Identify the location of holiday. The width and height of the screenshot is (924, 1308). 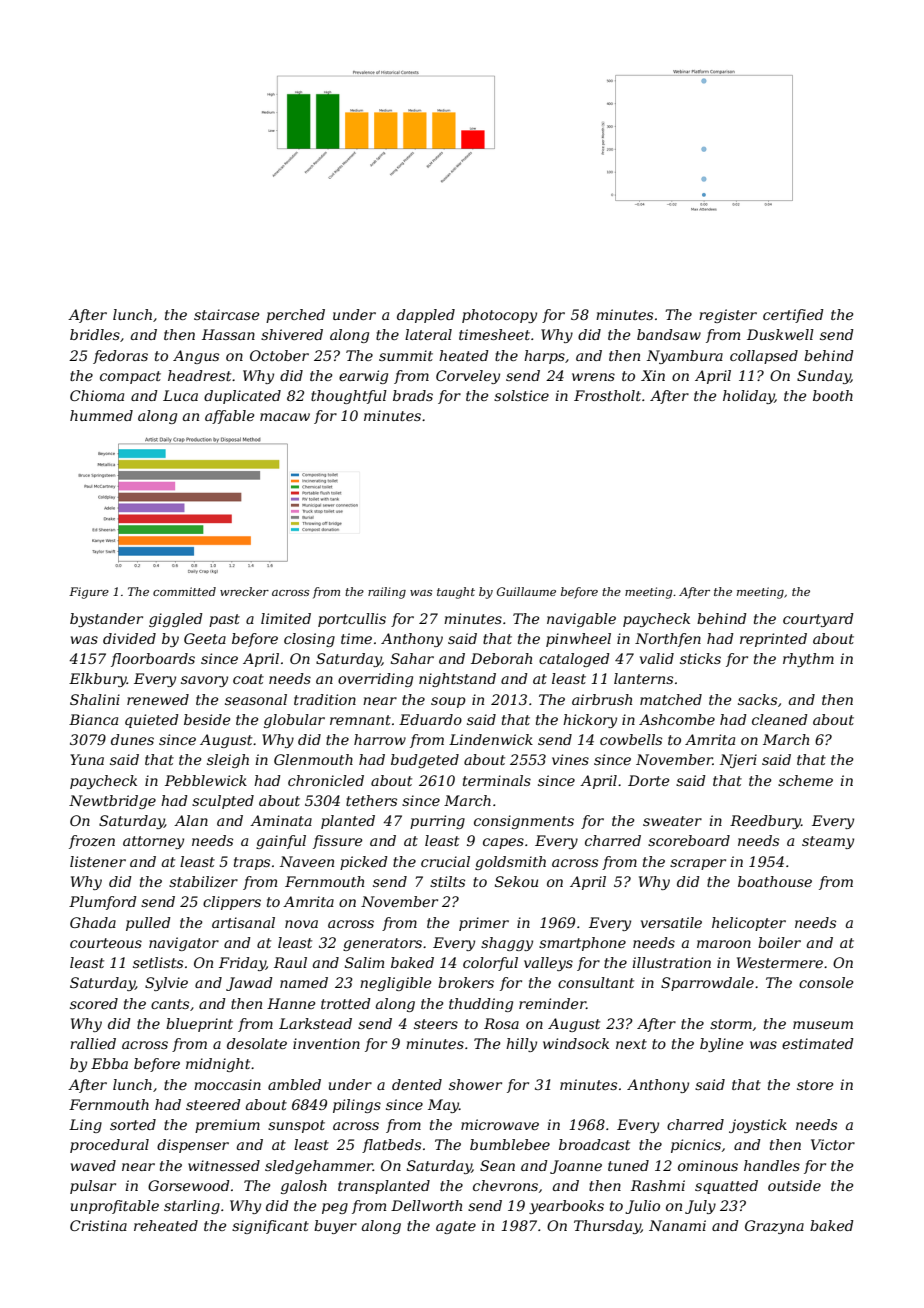
(749, 397).
